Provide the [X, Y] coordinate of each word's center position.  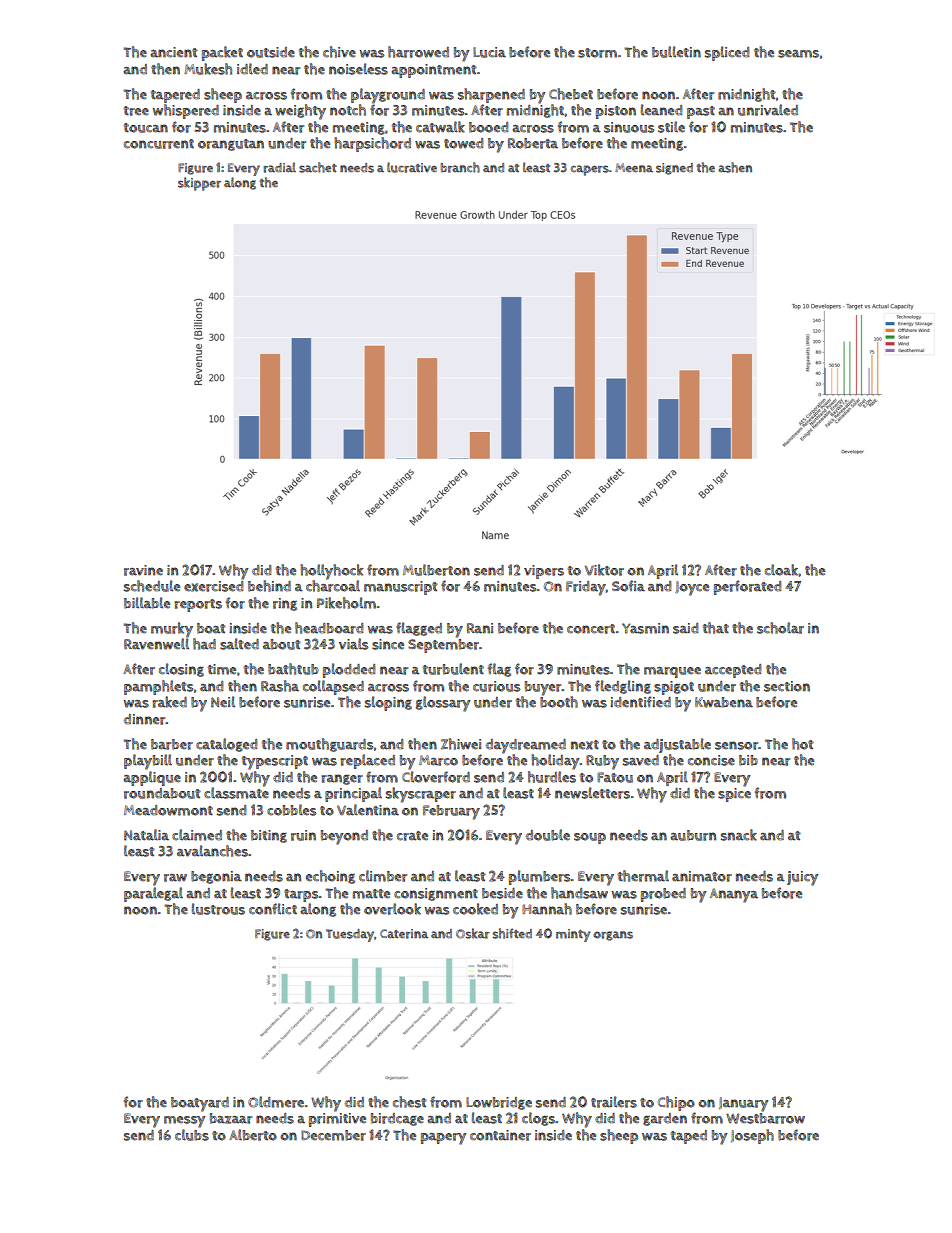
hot [803, 744]
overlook [392, 909]
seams [798, 54]
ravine [143, 570]
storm [597, 53]
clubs [192, 1135]
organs [613, 936]
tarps [301, 895]
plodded [349, 670]
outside [271, 52]
